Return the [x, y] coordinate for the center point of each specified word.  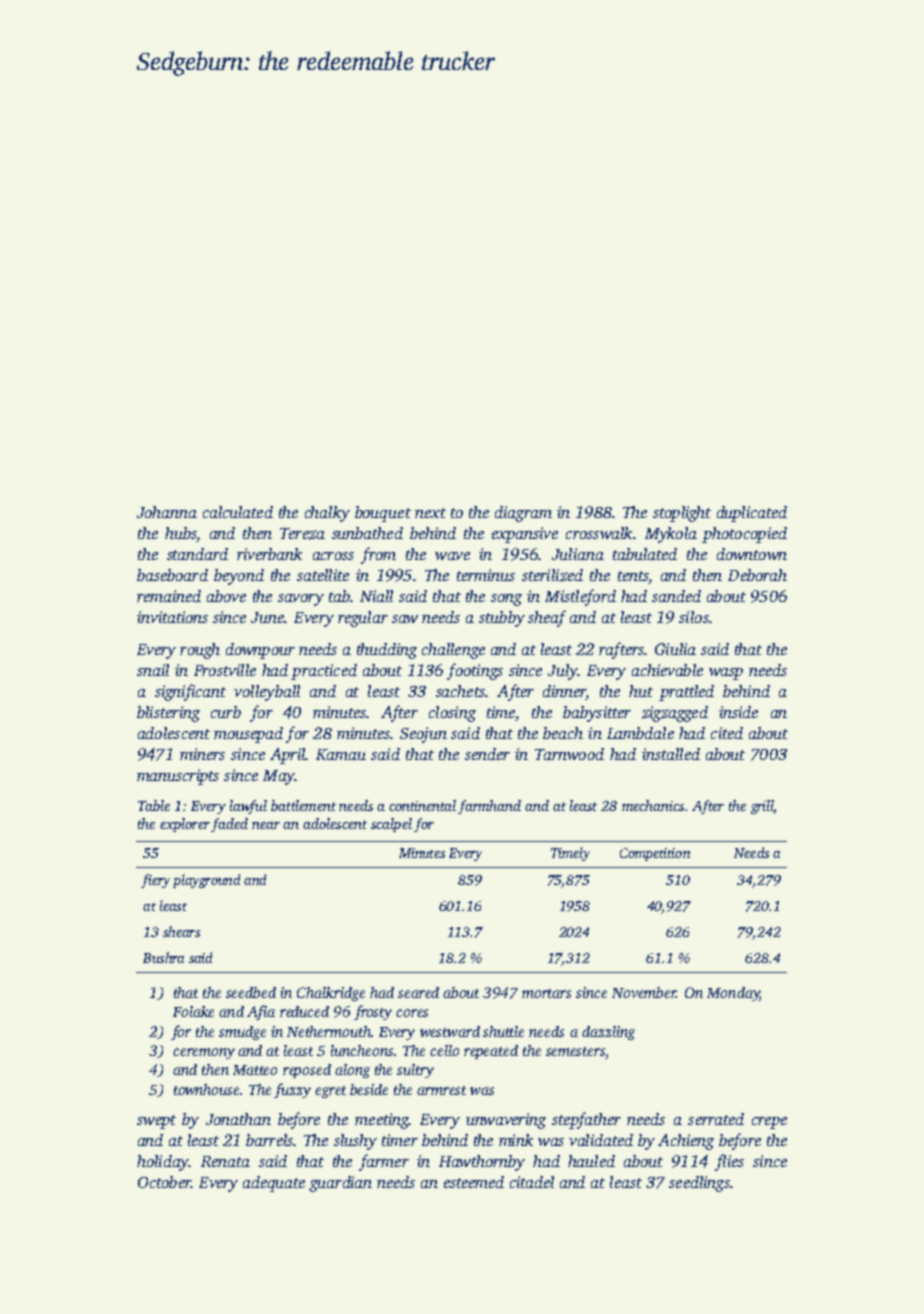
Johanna [167, 512]
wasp [726, 674]
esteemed [474, 1182]
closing [452, 714]
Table [154, 805]
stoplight [682, 514]
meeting [382, 1121]
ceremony [204, 1053]
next [430, 513]
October [164, 1182]
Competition [655, 854]
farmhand [489, 807]
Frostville [225, 670]
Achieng [686, 1142]
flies [729, 1162]
